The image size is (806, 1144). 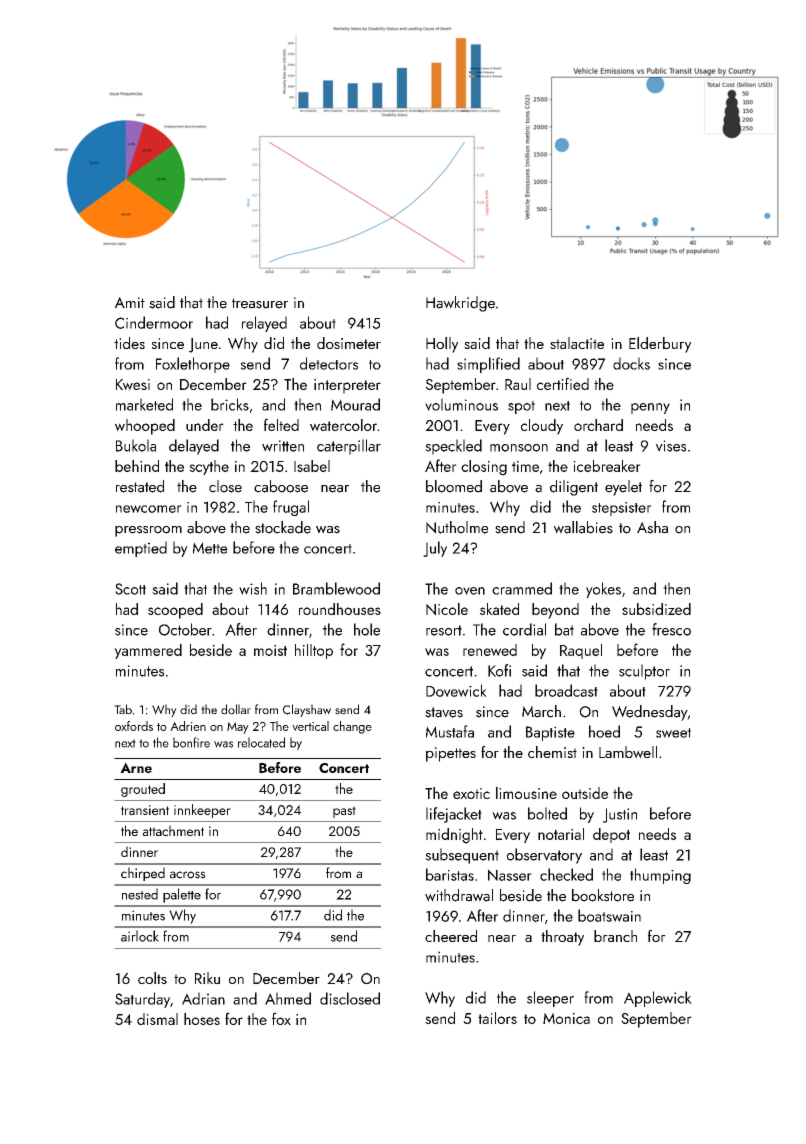 What do you see at coordinates (628, 752) in the screenshot?
I see `Lambwell` at bounding box center [628, 752].
